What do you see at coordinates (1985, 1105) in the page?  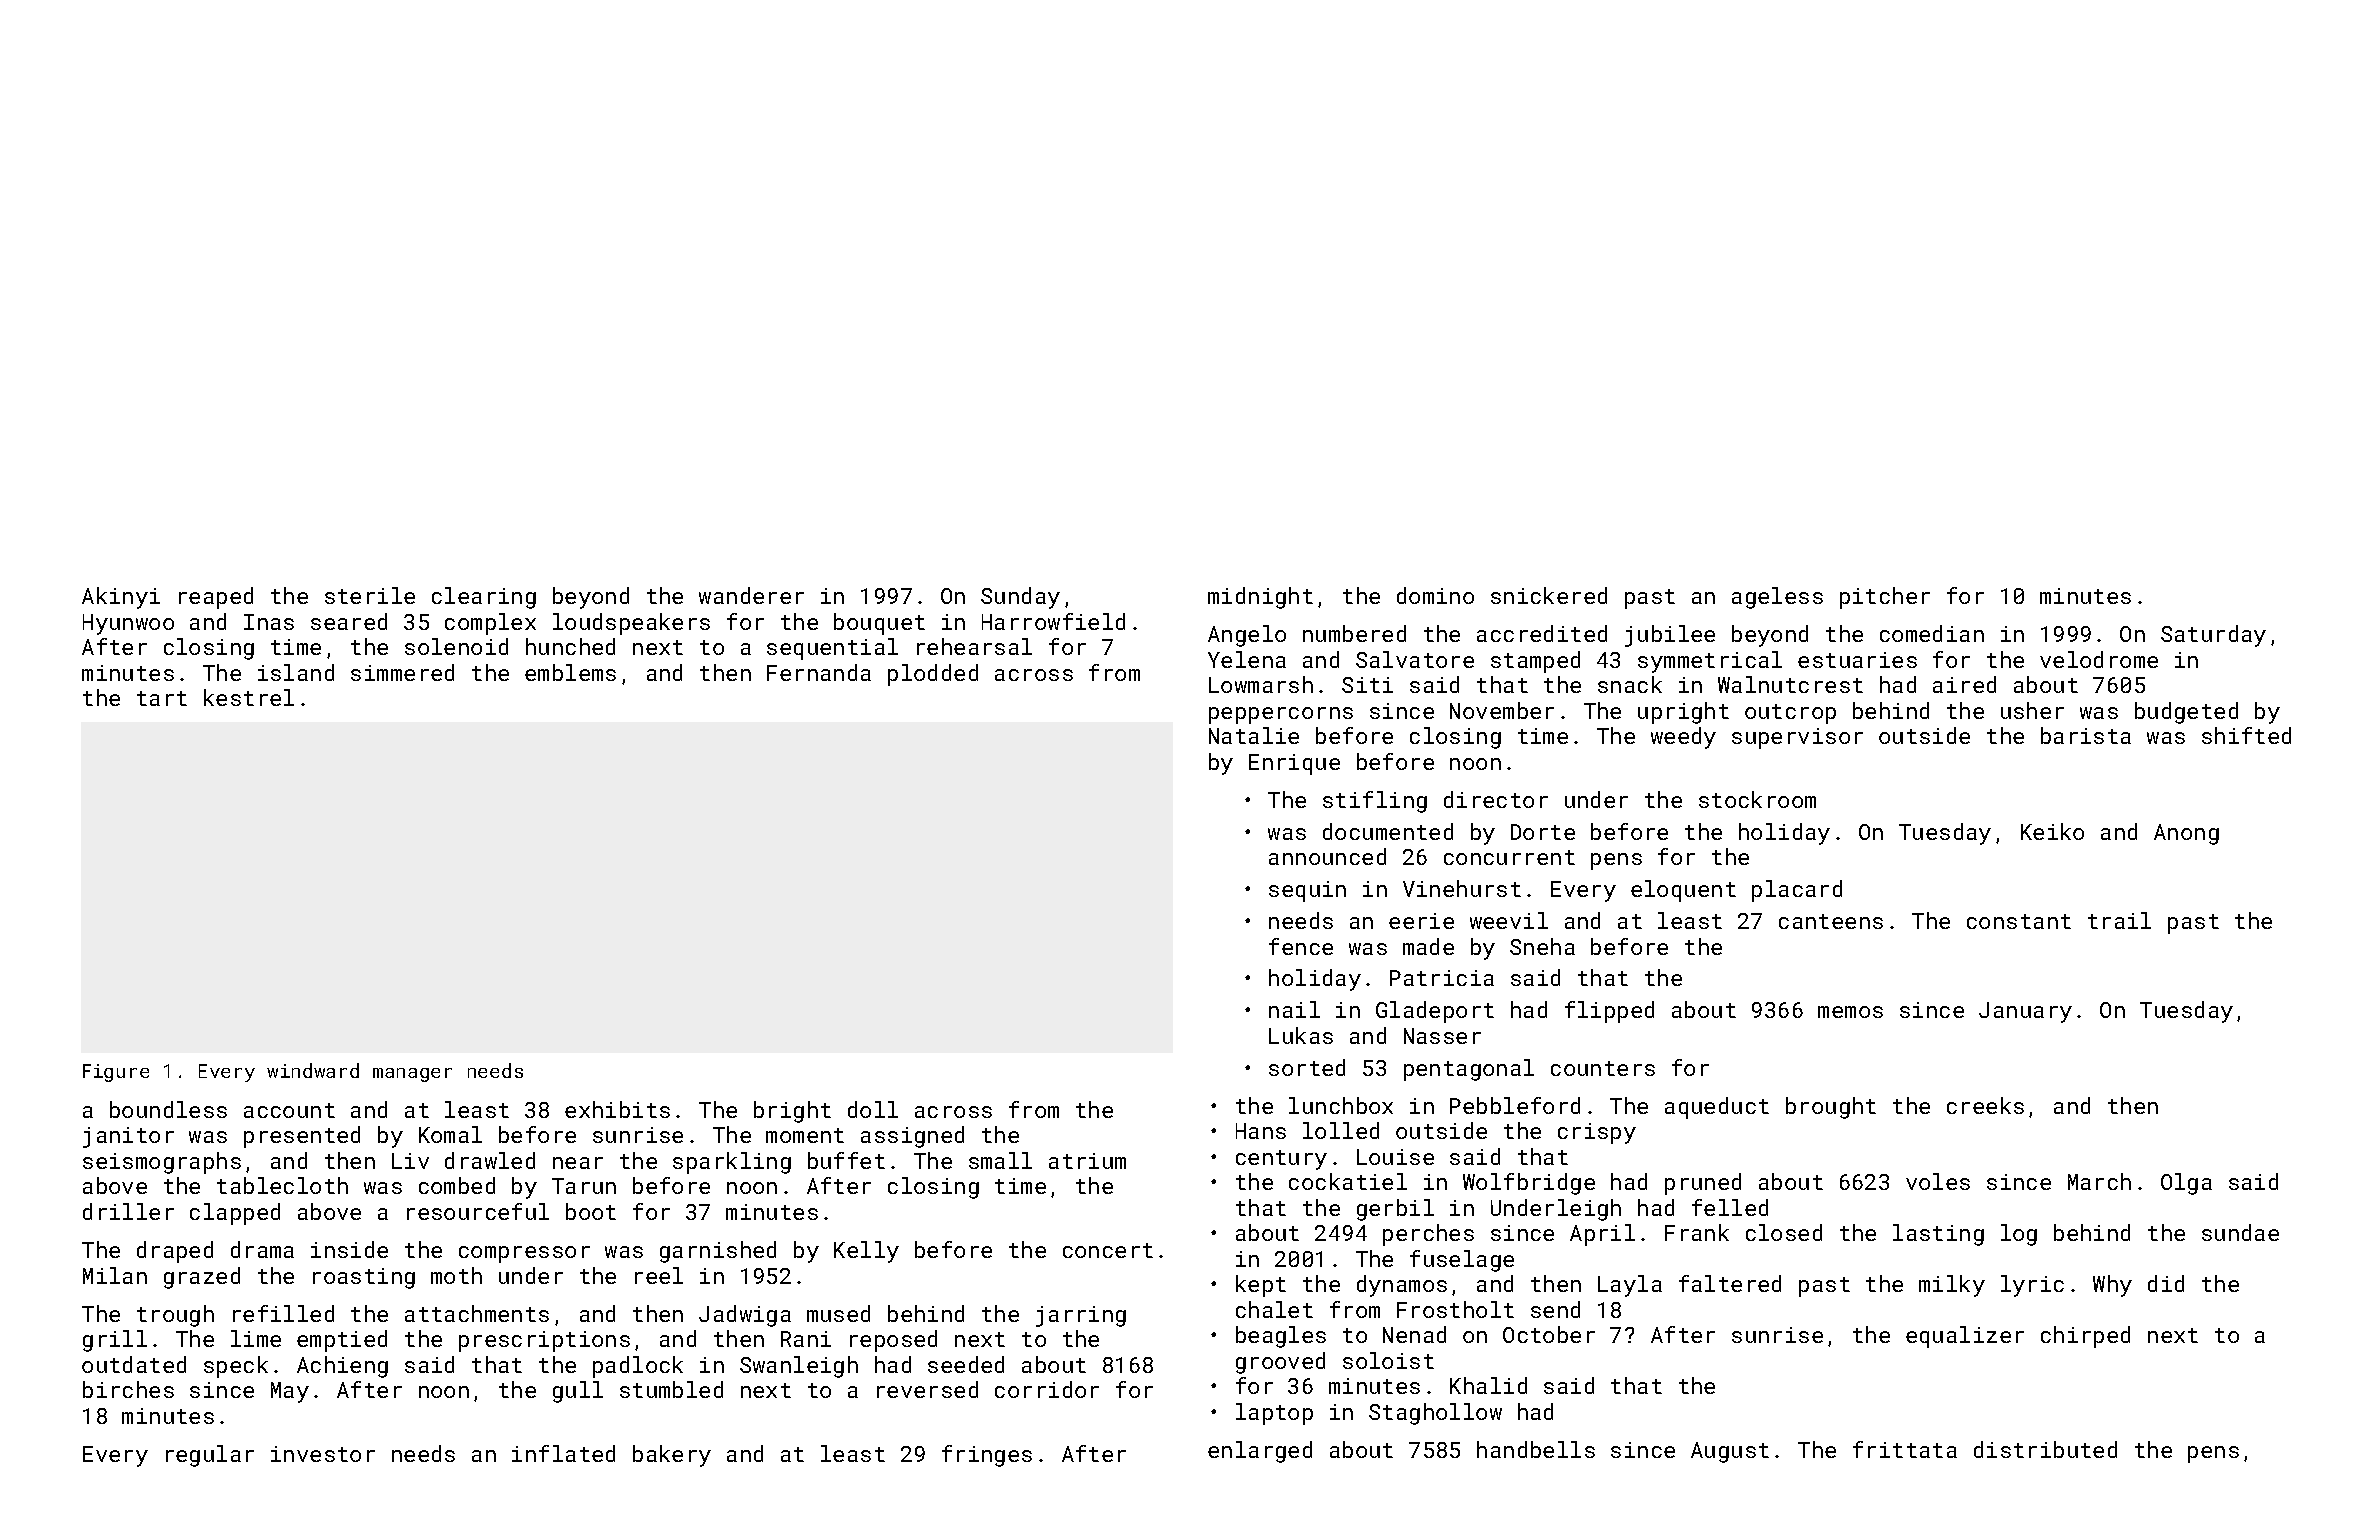 I see `creeks` at bounding box center [1985, 1105].
